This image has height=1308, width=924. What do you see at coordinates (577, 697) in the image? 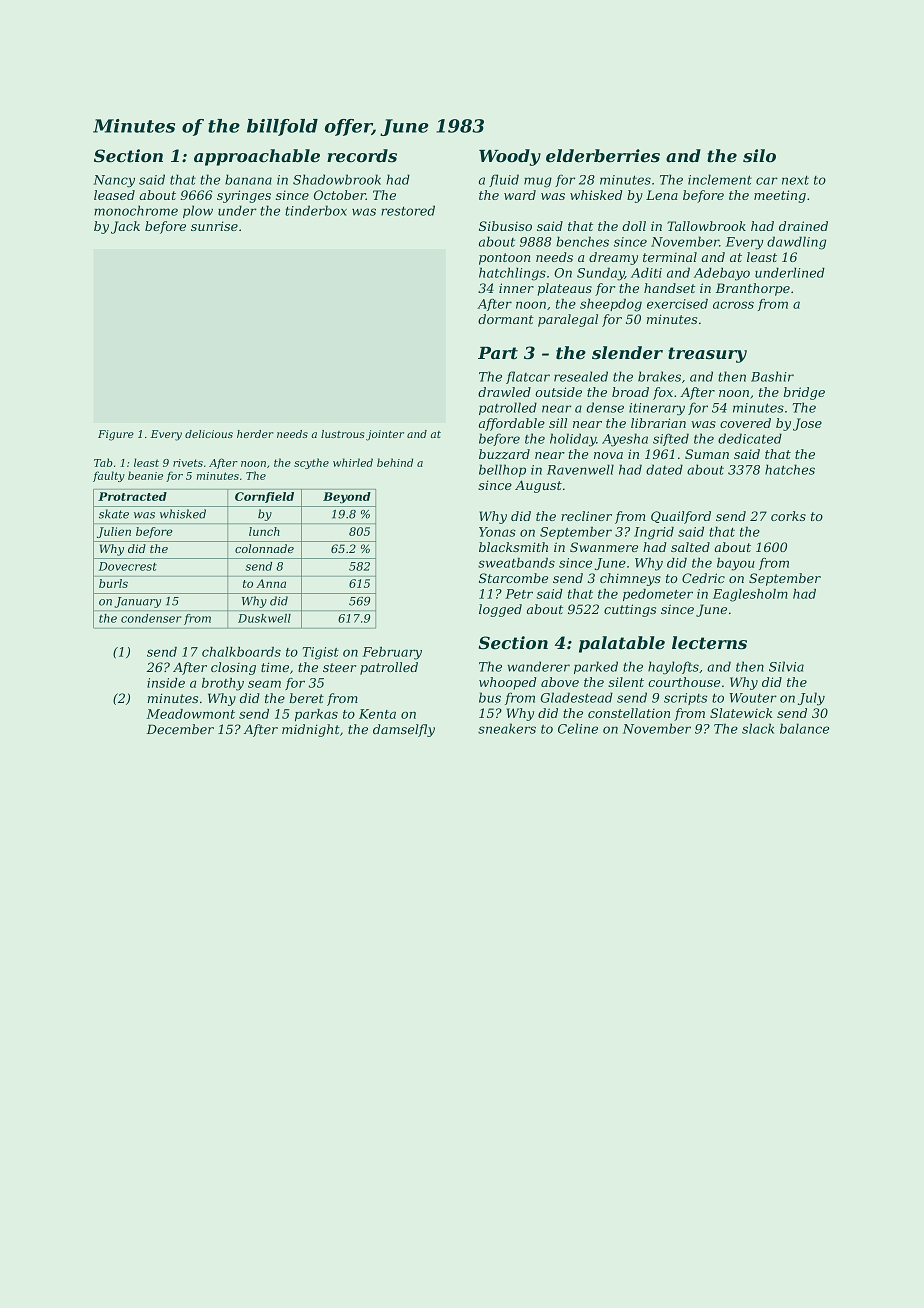
I see `Gladestead` at bounding box center [577, 697].
